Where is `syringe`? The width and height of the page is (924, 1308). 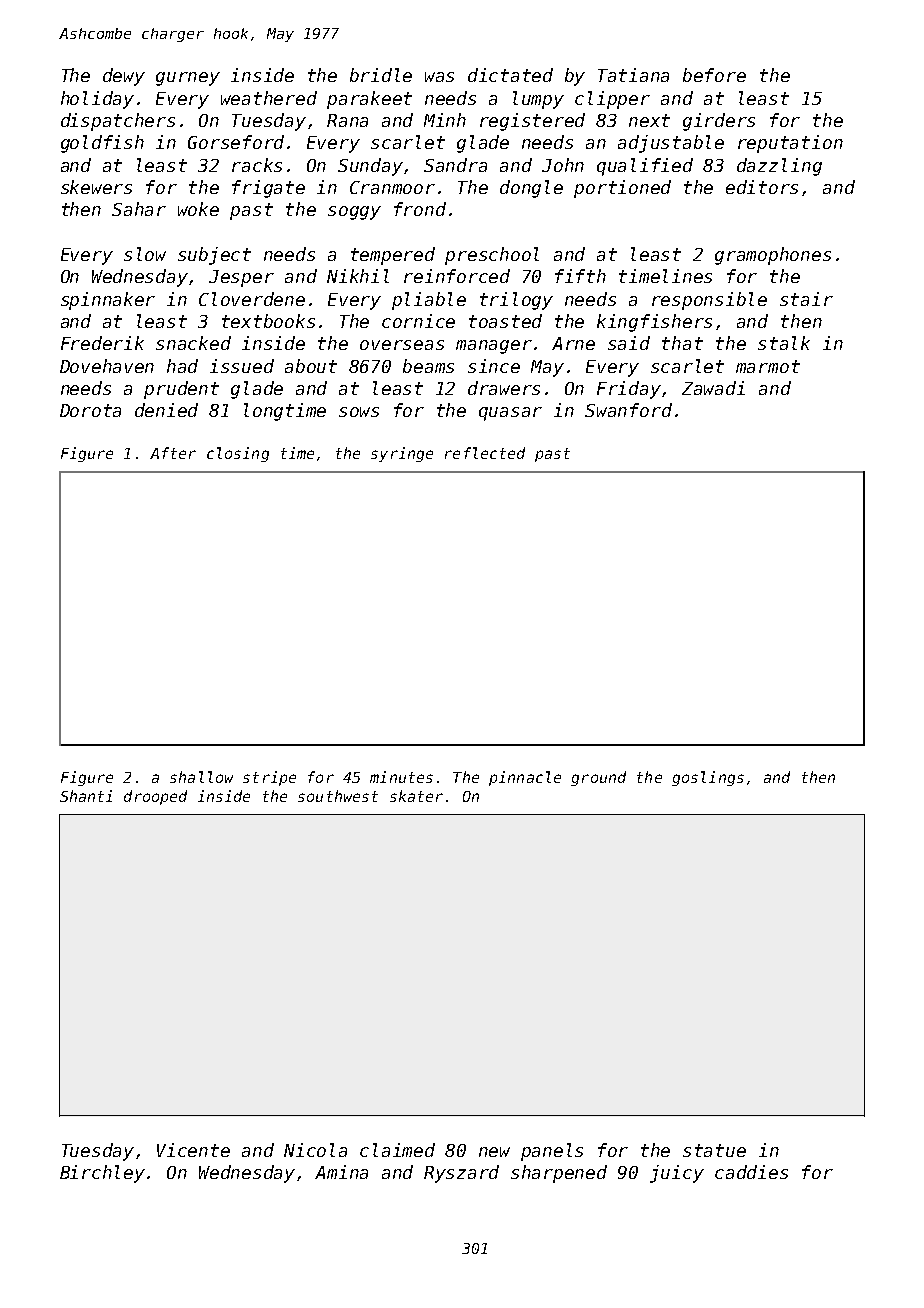
syringe is located at coordinates (402, 454).
